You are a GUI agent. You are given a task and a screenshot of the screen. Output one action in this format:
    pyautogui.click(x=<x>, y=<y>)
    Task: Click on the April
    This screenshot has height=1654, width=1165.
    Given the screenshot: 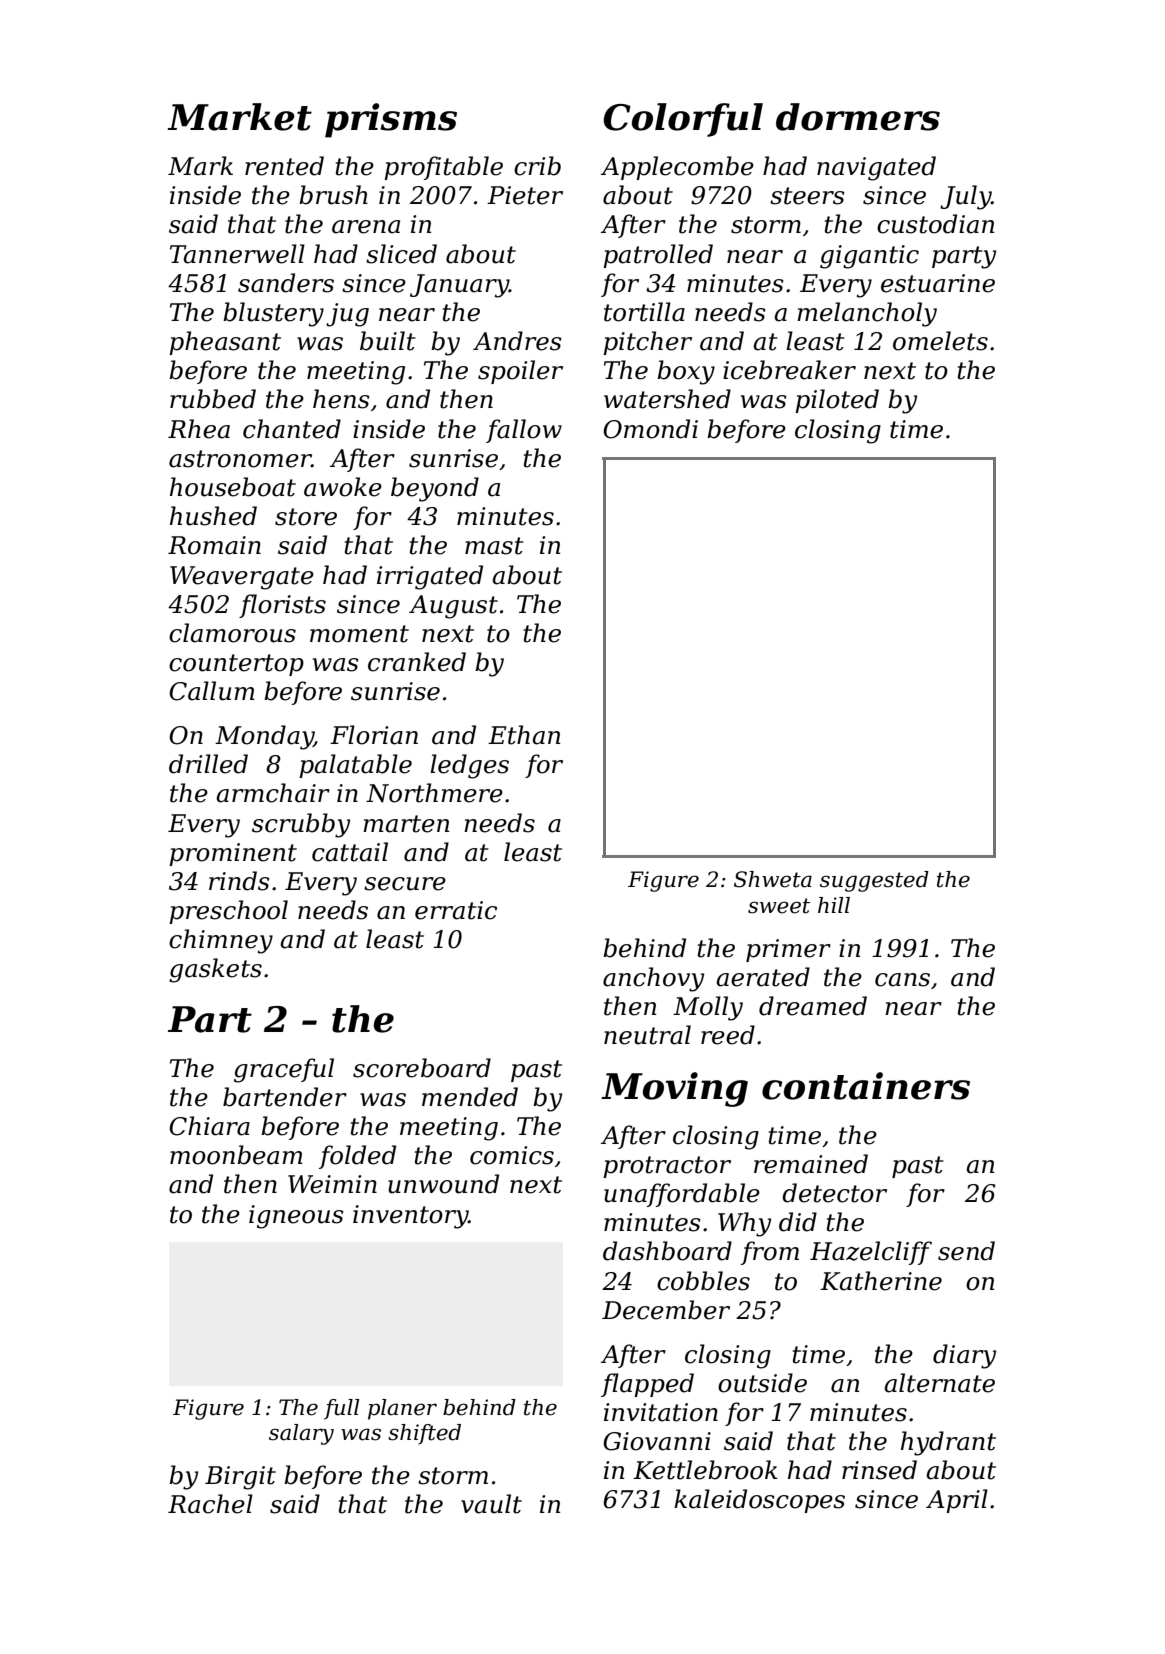 What is the action you would take?
    pyautogui.click(x=957, y=1501)
